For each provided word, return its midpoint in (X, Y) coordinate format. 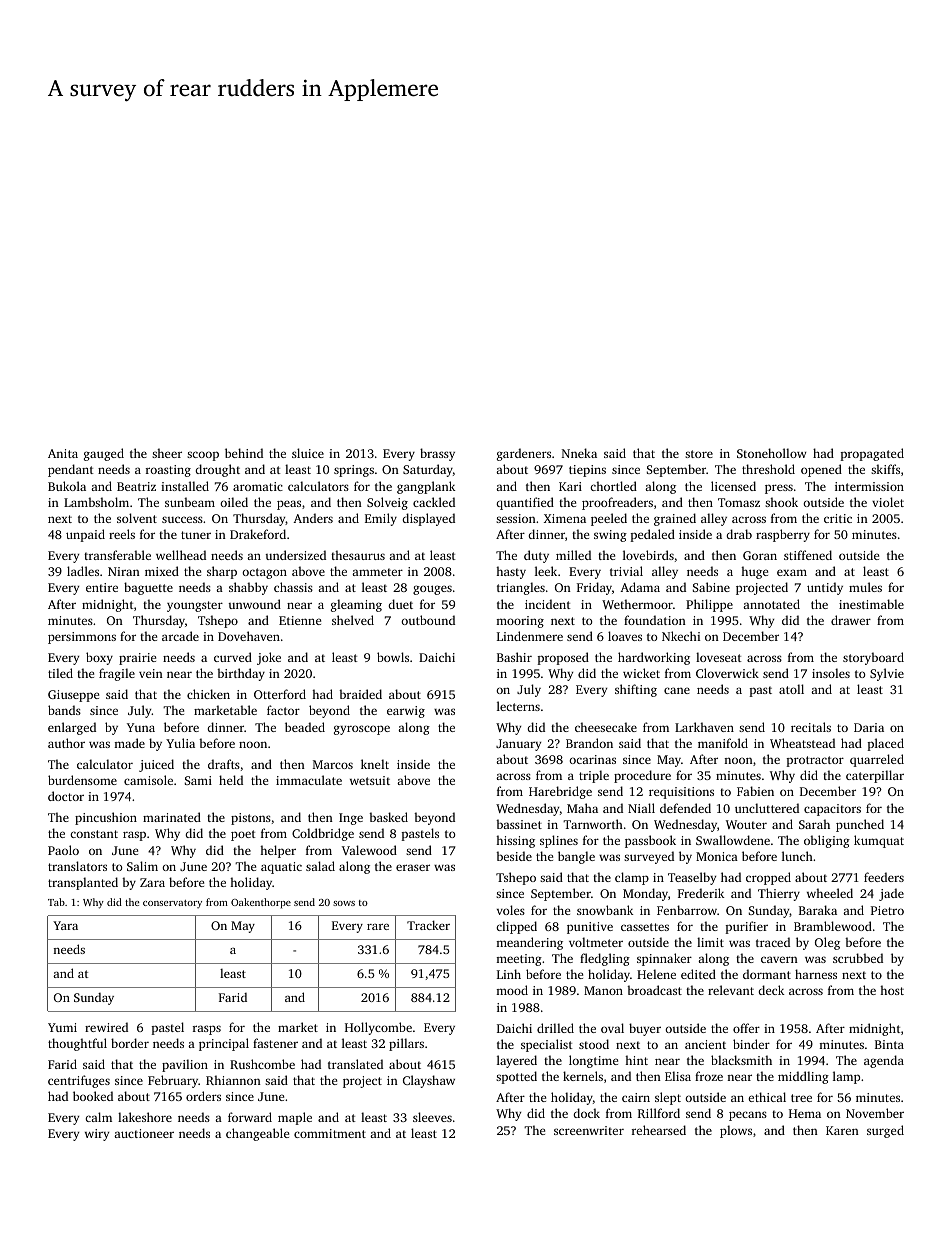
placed (885, 744)
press (779, 489)
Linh (509, 974)
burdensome (82, 780)
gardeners (524, 454)
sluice (308, 453)
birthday (241, 674)
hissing (515, 841)
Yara (65, 925)
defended (685, 808)
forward (250, 1117)
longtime (593, 1061)
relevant (731, 990)
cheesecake (606, 727)
